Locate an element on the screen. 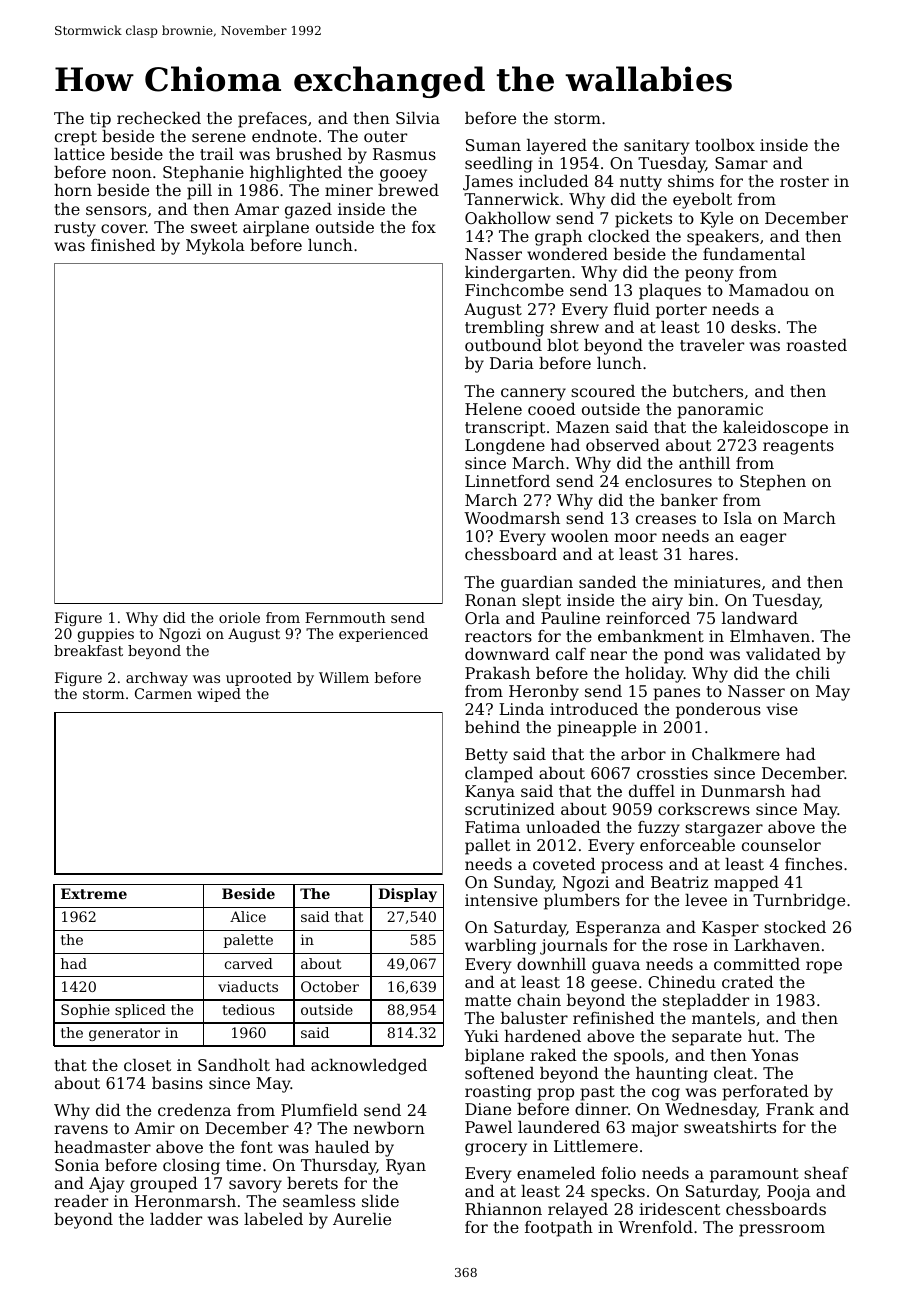  labeled is located at coordinates (273, 1219).
